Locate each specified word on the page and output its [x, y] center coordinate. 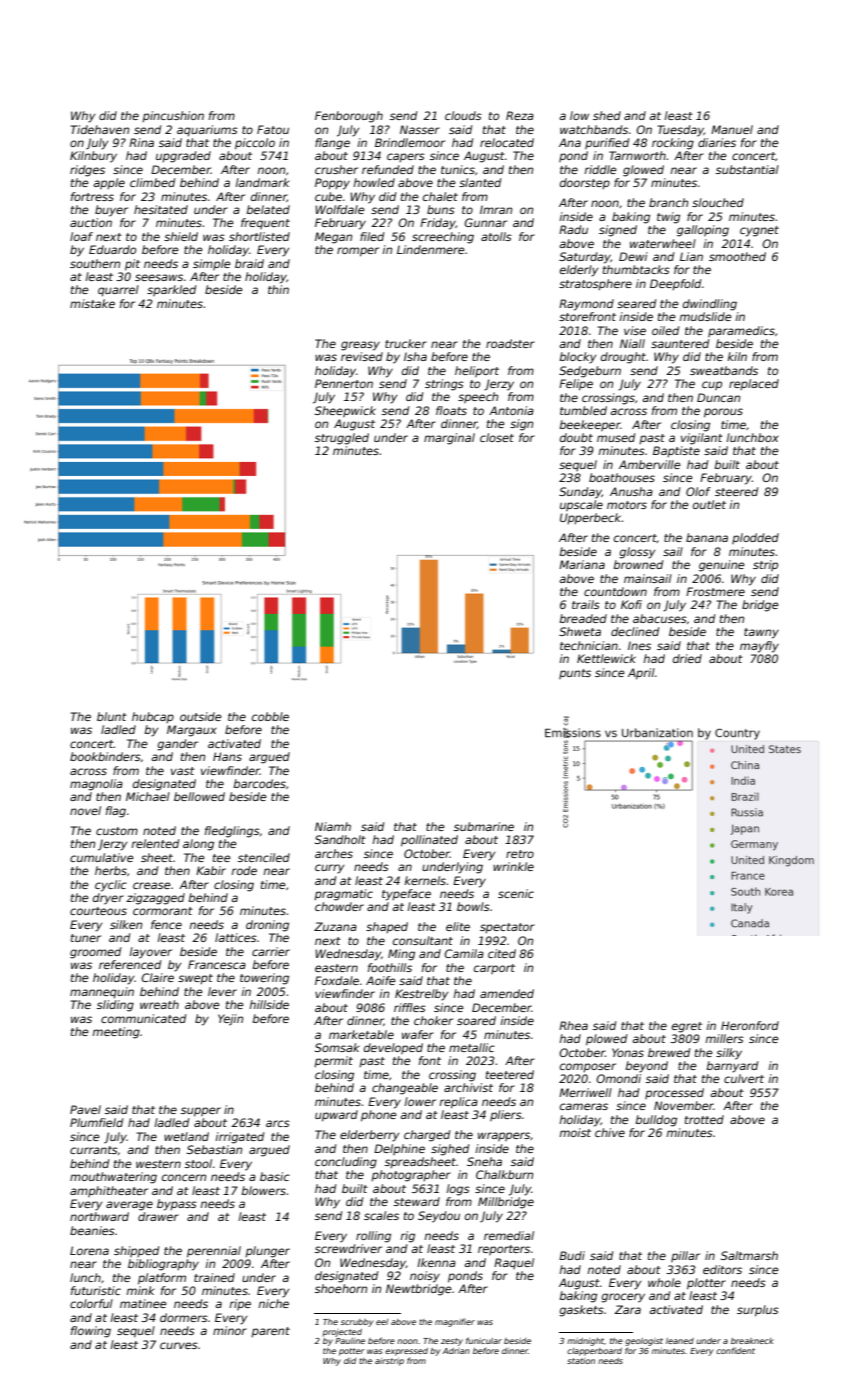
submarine [484, 826]
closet [497, 437]
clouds [463, 115]
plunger [267, 1252]
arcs [278, 1123]
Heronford [750, 1025]
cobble [270, 716]
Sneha [484, 1161]
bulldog [656, 1121]
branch [668, 202]
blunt [112, 716]
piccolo [255, 144]
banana [707, 537]
